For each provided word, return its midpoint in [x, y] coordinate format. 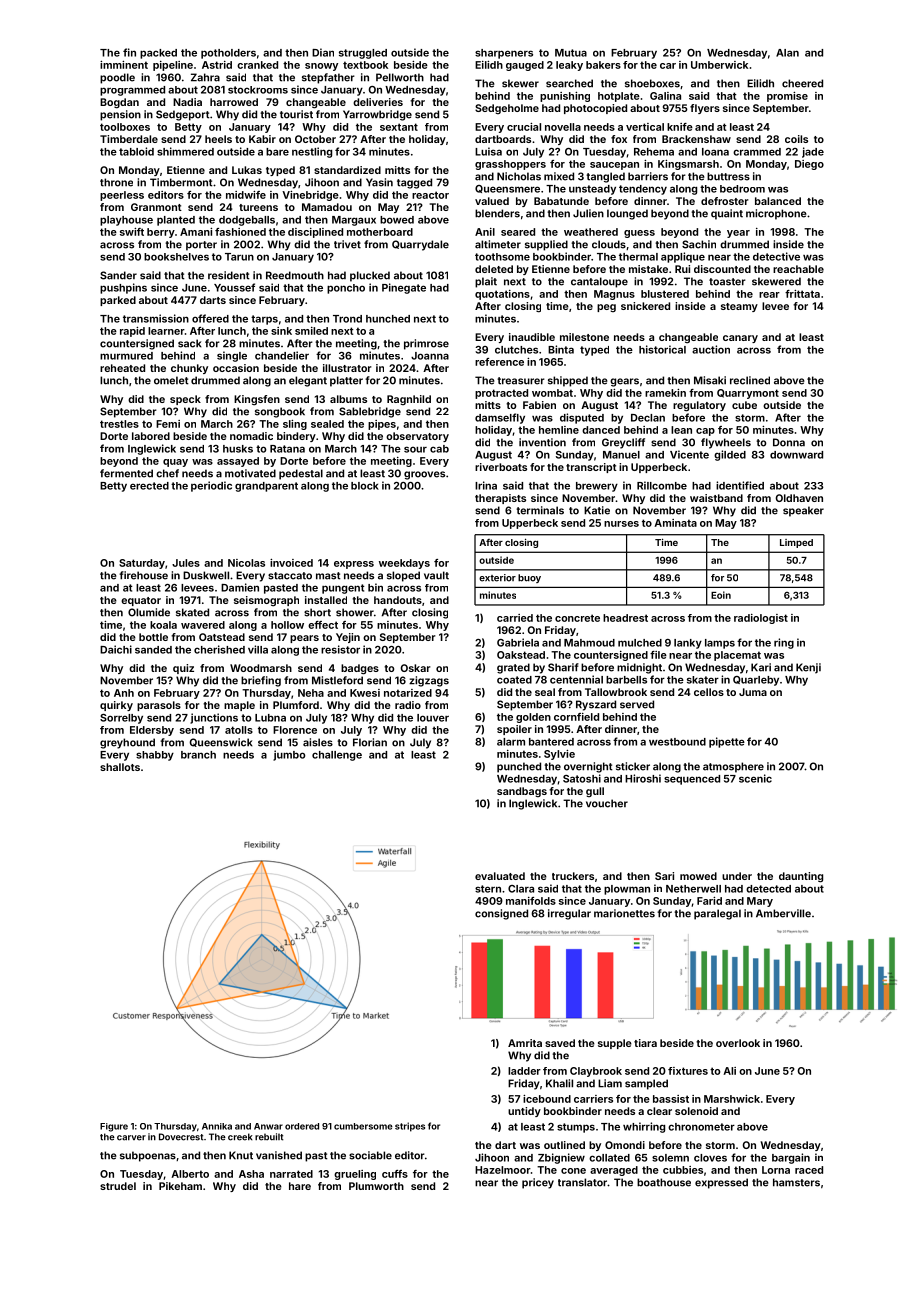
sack [190, 343]
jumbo [289, 755]
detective [776, 256]
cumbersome [363, 1126]
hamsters [796, 1182]
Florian [370, 742]
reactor [430, 195]
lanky [688, 644]
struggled [363, 54]
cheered [802, 83]
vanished [279, 1155]
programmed [132, 91]
